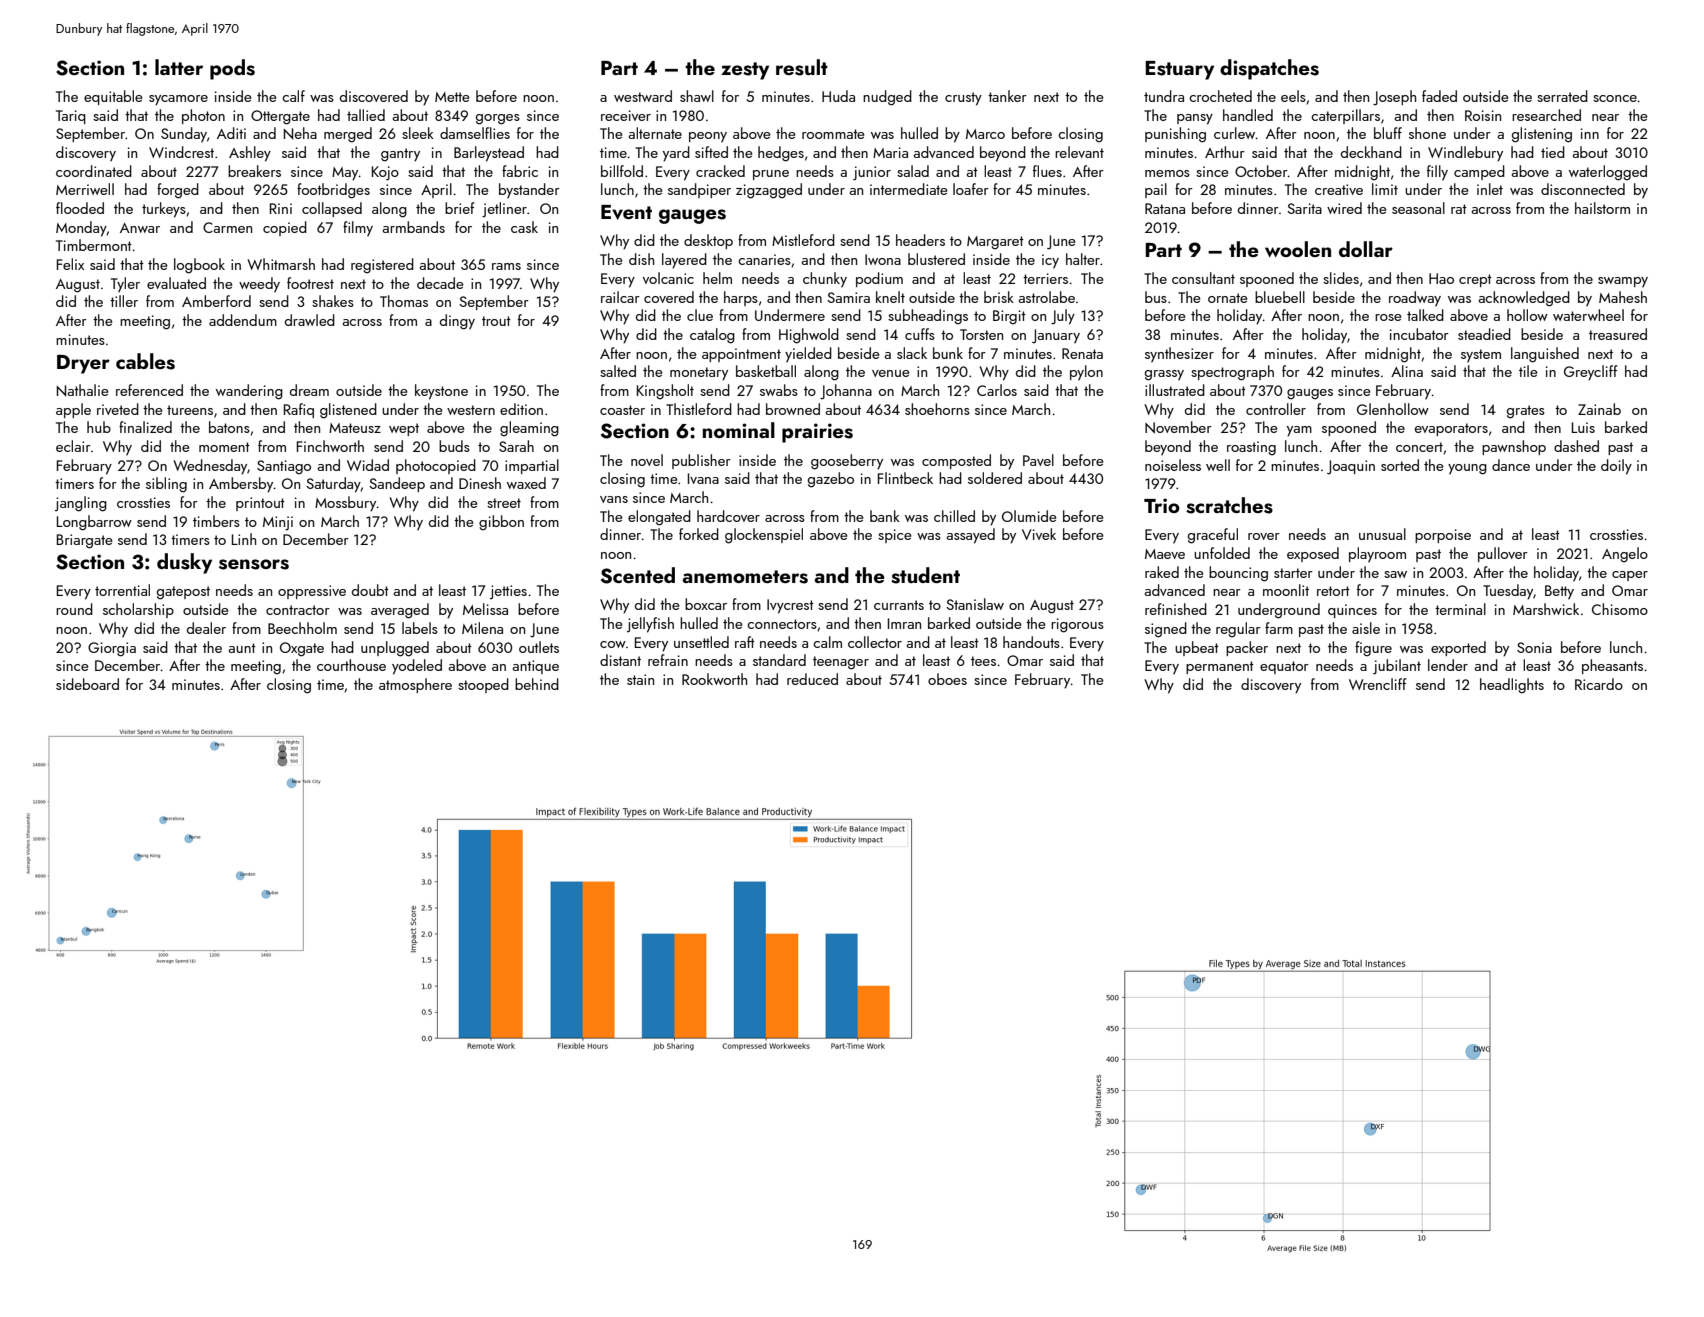 The width and height of the page is (1704, 1317). Describe the element at coordinates (1269, 69) in the page. I see `dispatches` at that location.
